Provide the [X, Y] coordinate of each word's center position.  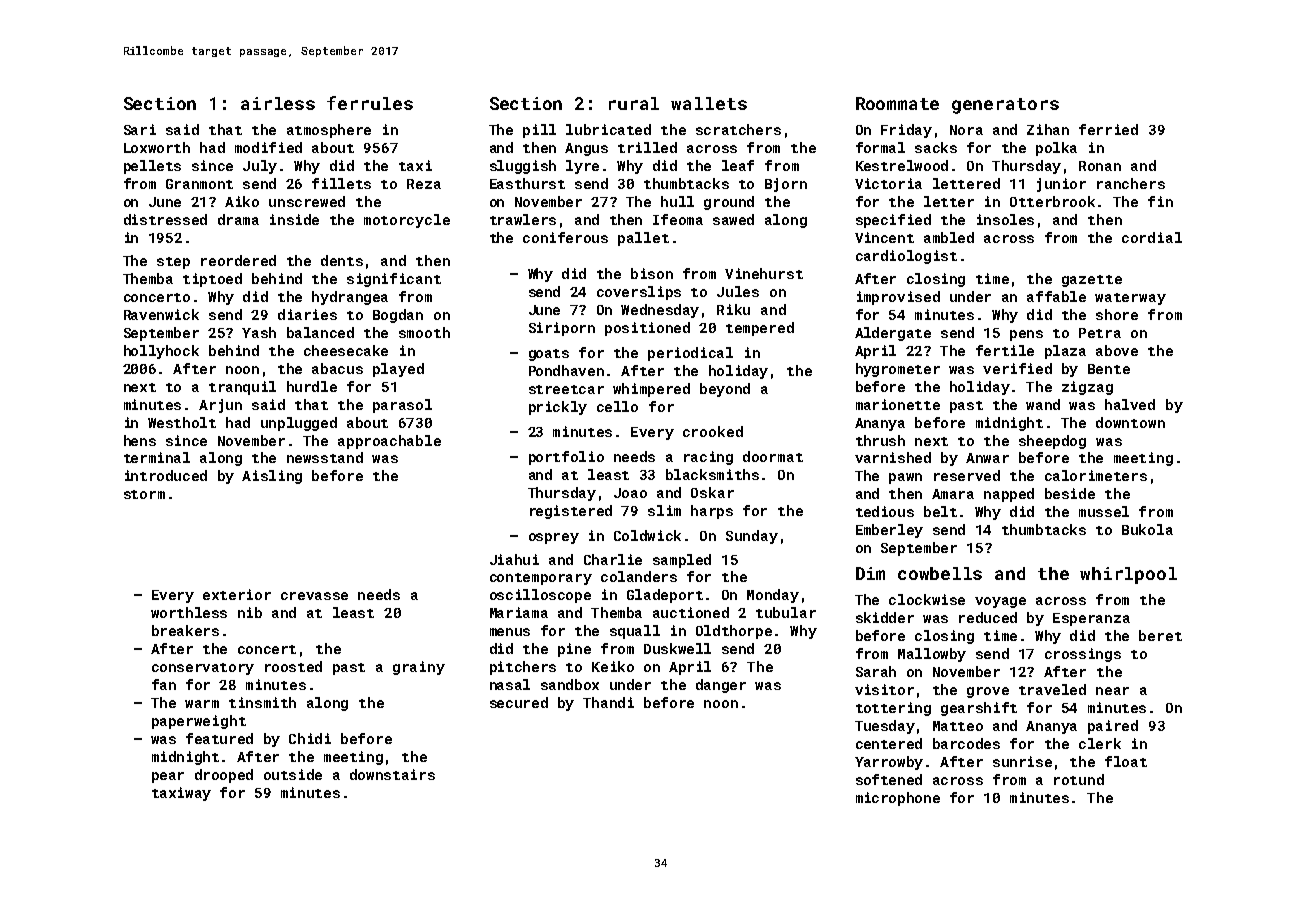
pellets [152, 167]
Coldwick [647, 535]
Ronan [1100, 166]
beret [1160, 635]
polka [1056, 149]
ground [729, 203]
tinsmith [262, 702]
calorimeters [1096, 475]
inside [294, 219]
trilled [647, 147]
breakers [185, 630]
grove [988, 692]
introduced [166, 475]
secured [519, 702]
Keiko [613, 666]
